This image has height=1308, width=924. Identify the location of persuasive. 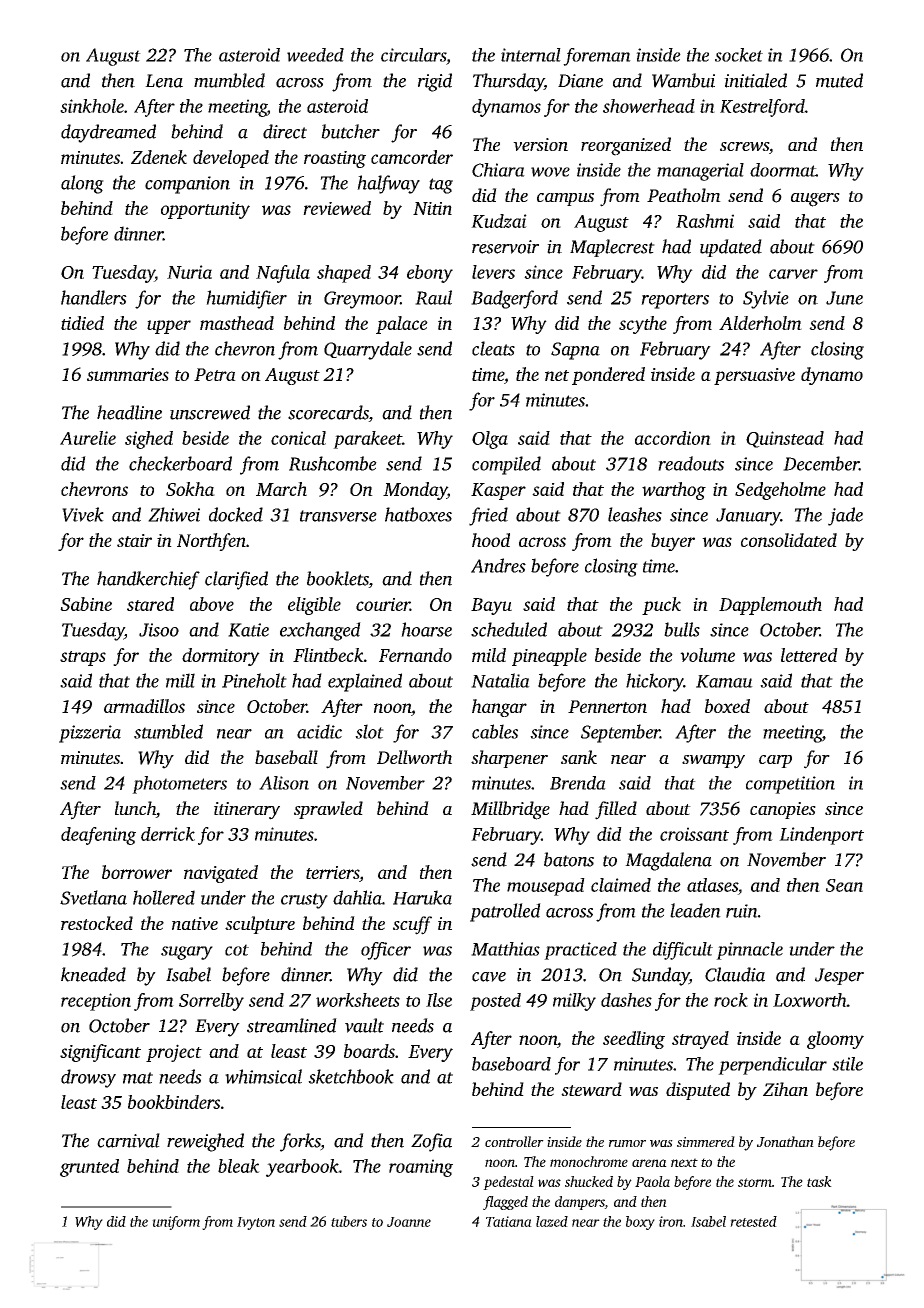
(754, 376).
